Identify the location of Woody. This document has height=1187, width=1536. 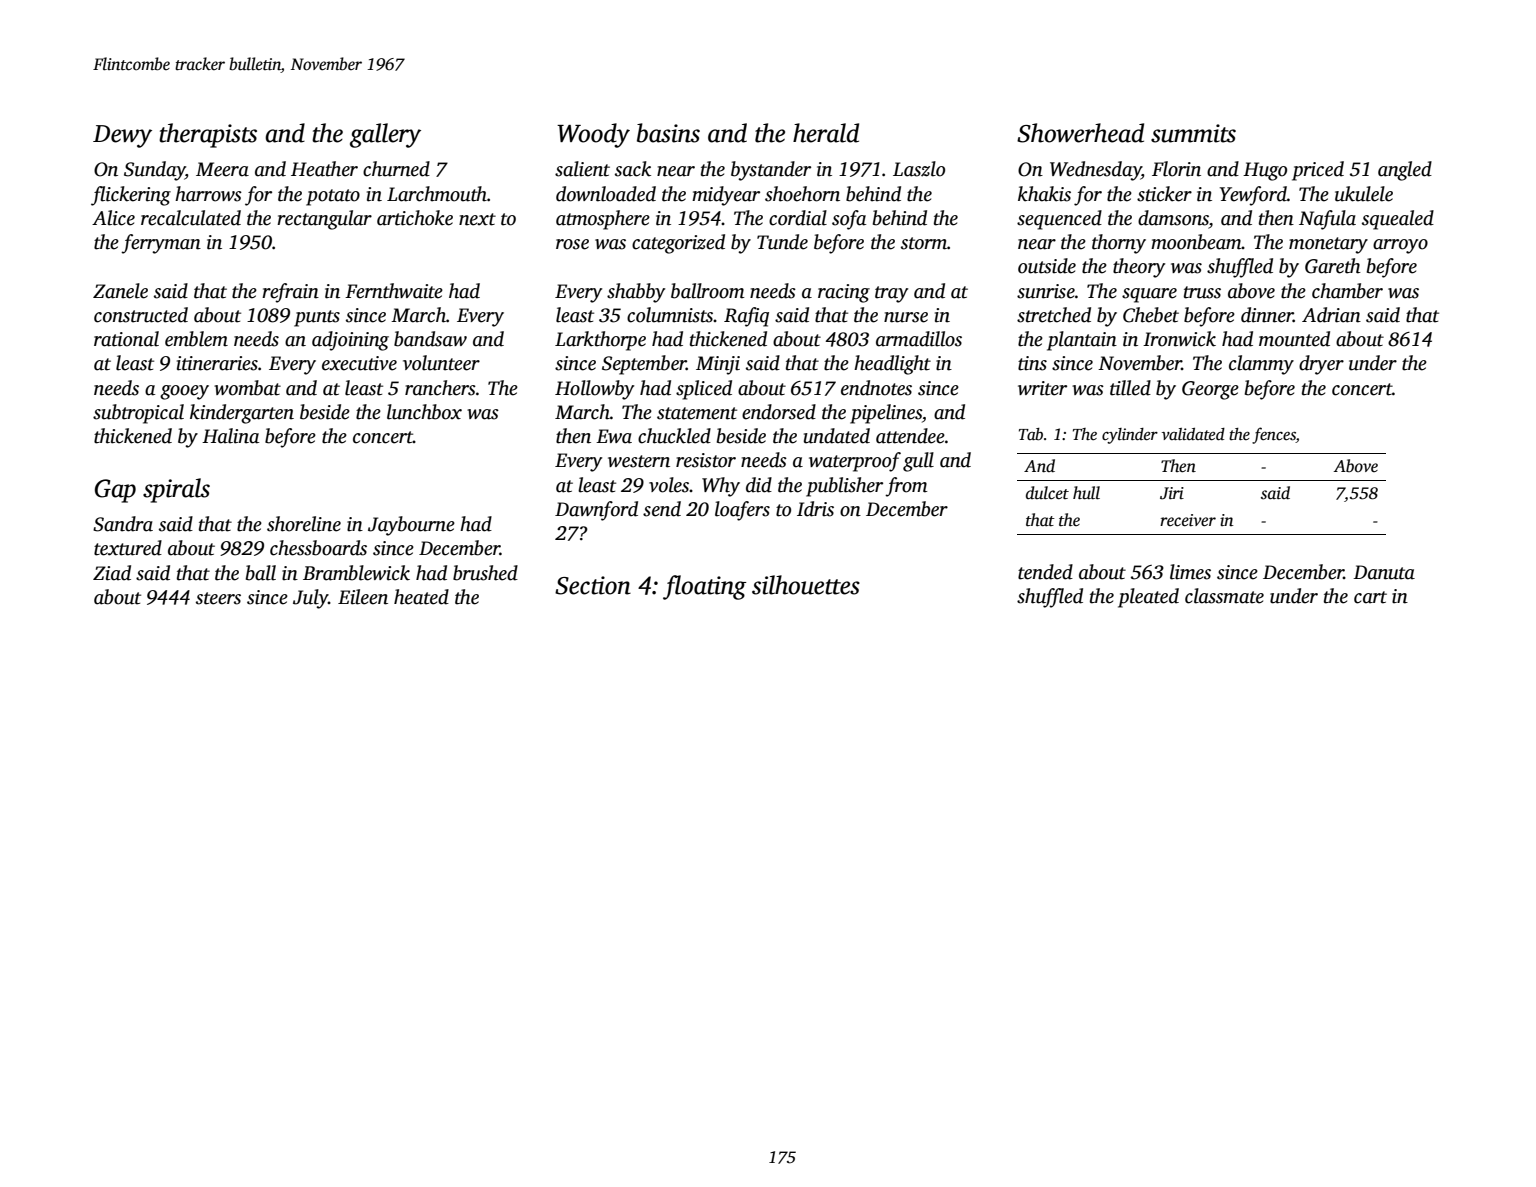
(593, 135).
